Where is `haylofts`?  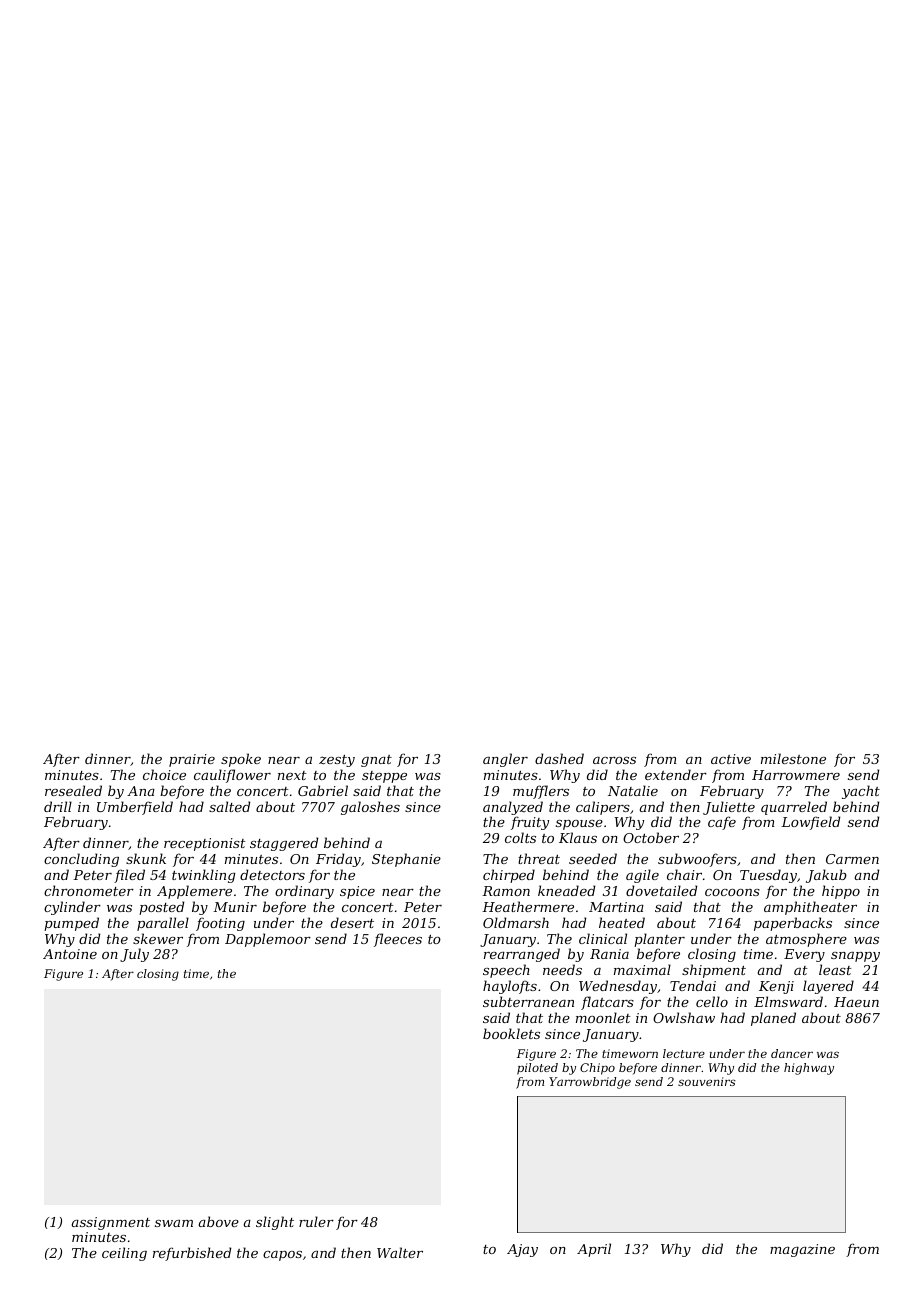 haylofts is located at coordinates (510, 987).
